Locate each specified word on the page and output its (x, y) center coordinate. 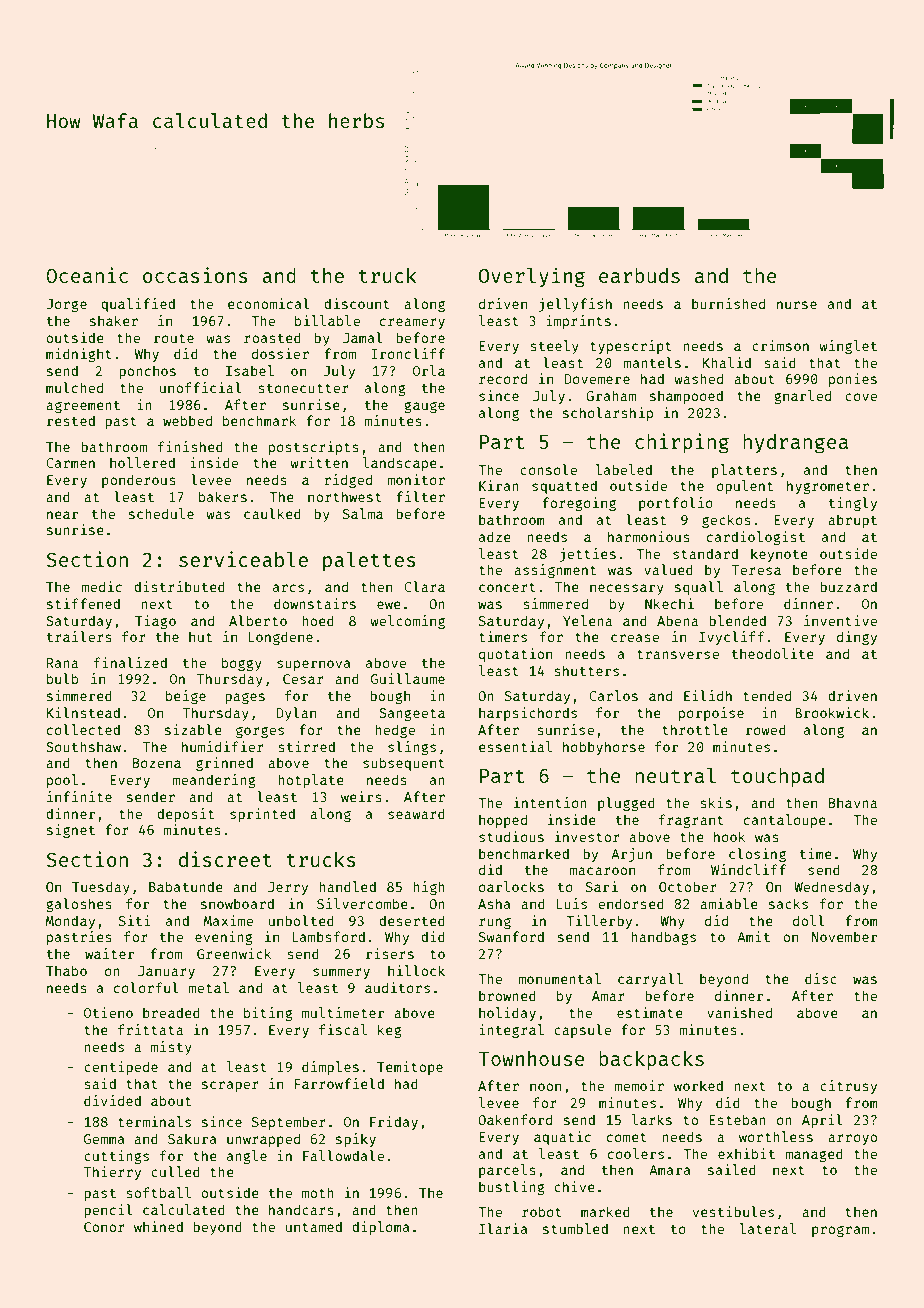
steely (554, 347)
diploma (381, 1228)
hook (730, 836)
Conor (104, 1227)
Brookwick (832, 712)
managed (814, 1155)
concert (507, 587)
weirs (361, 796)
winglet (848, 347)
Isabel (250, 370)
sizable (193, 729)
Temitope (410, 1068)
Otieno (108, 1012)
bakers (223, 496)
